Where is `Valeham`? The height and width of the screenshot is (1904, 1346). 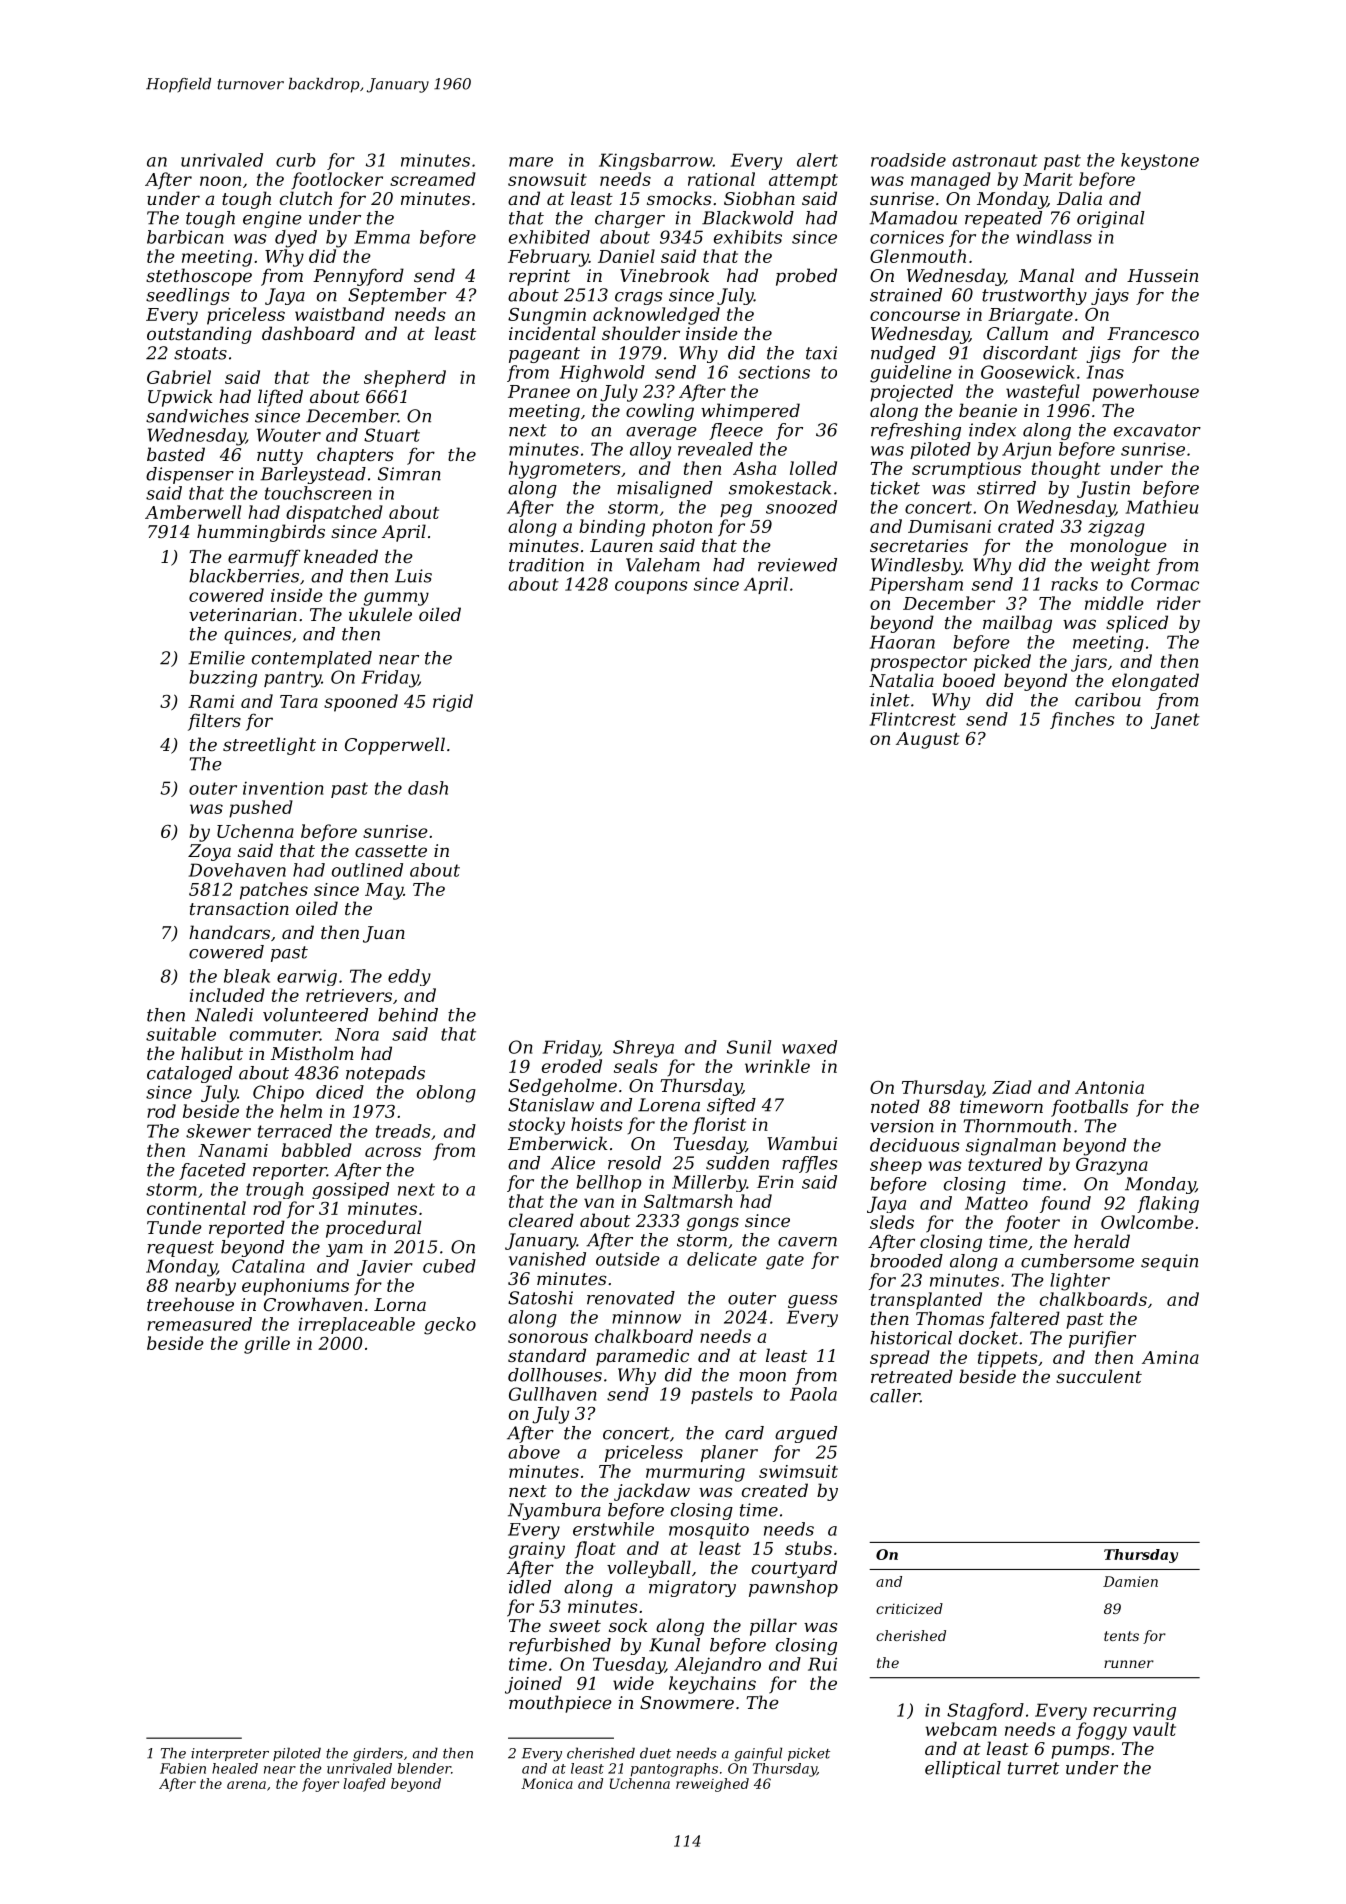
Valeham is located at coordinates (663, 565).
